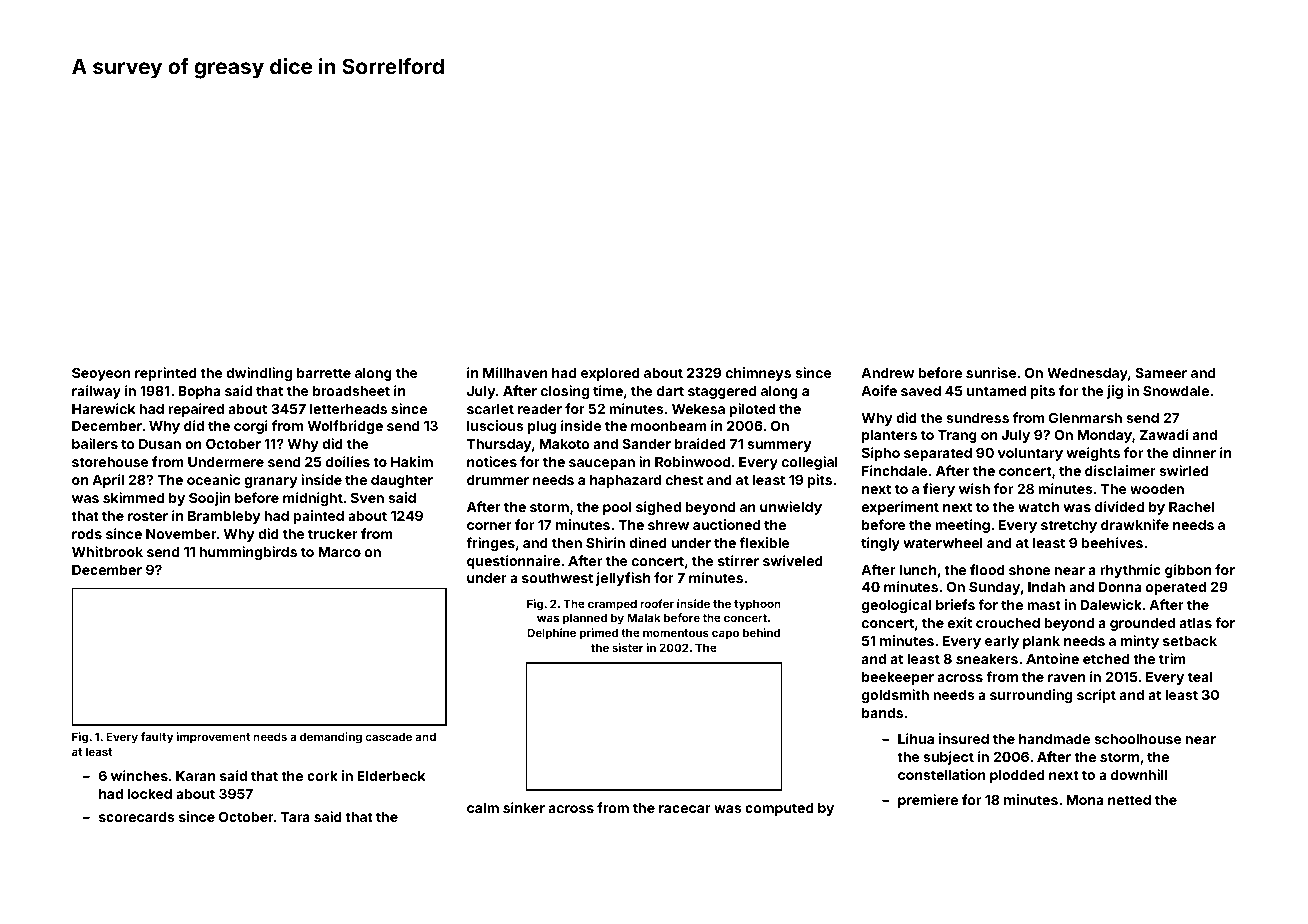 The image size is (1308, 924). What do you see at coordinates (918, 570) in the document?
I see `lunch` at bounding box center [918, 570].
